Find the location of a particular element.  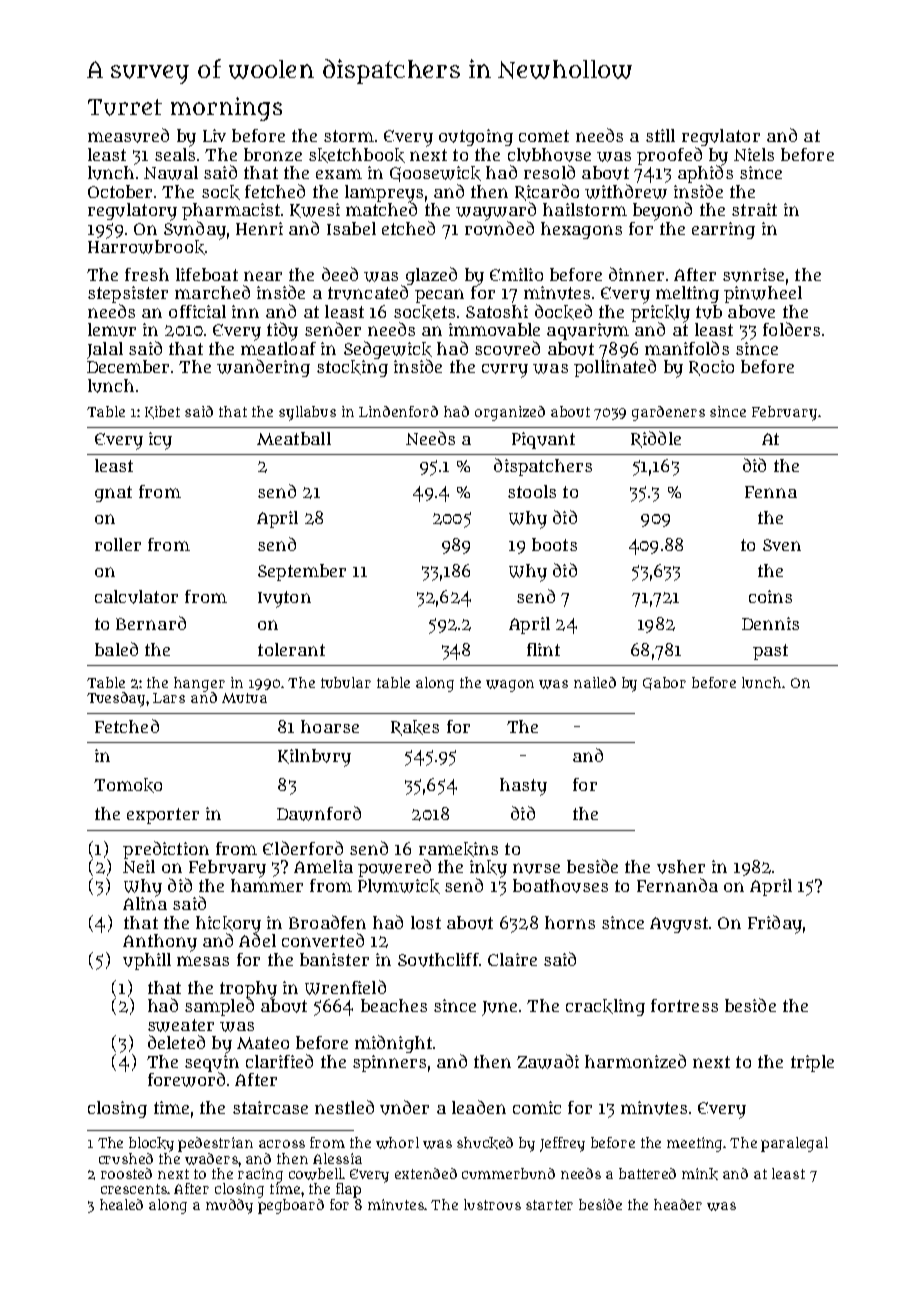

Piquant is located at coordinates (543, 440).
